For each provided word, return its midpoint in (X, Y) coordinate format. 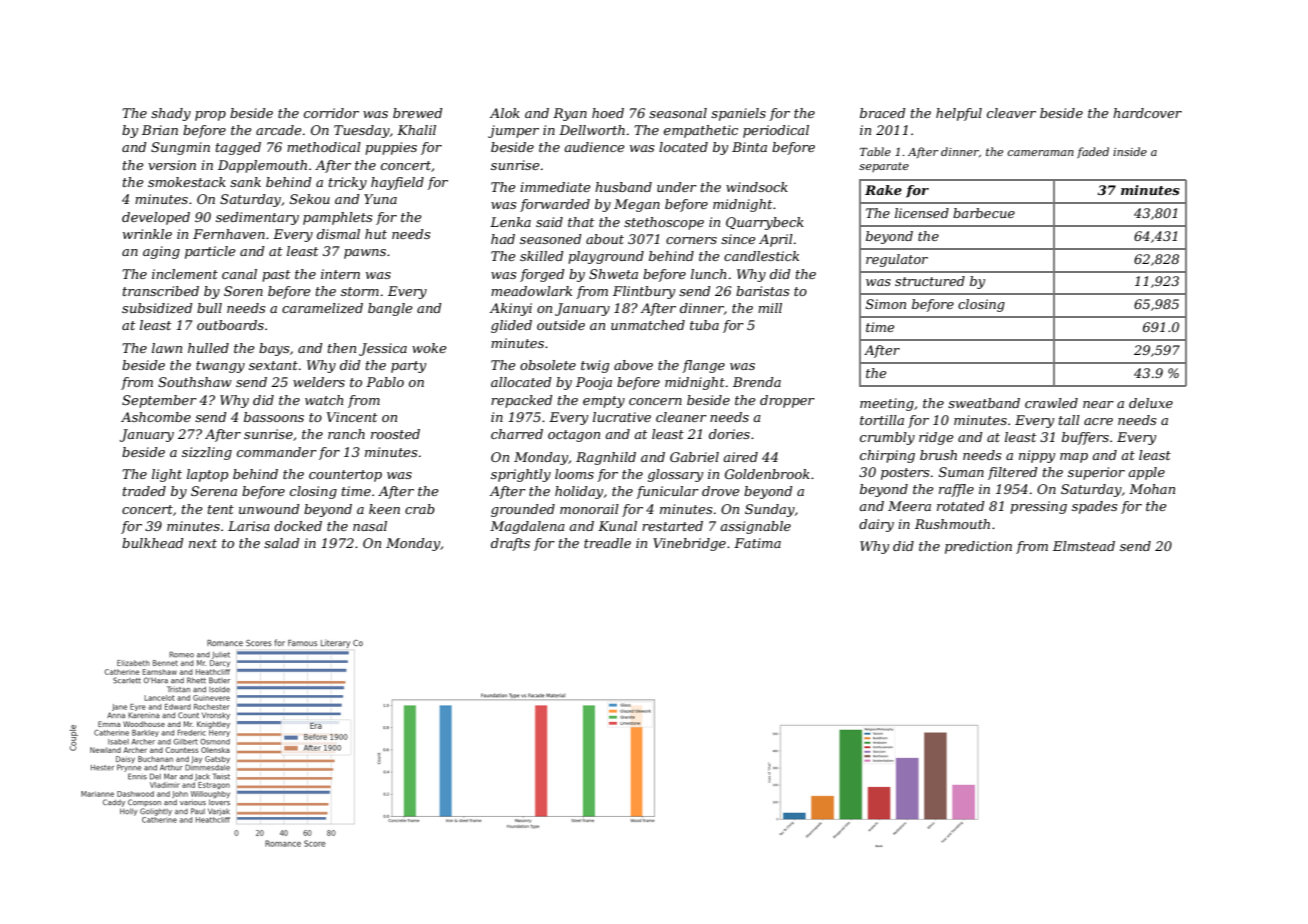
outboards (230, 325)
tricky (348, 183)
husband (623, 187)
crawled (1051, 403)
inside (1130, 151)
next (203, 543)
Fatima (757, 543)
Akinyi (511, 309)
